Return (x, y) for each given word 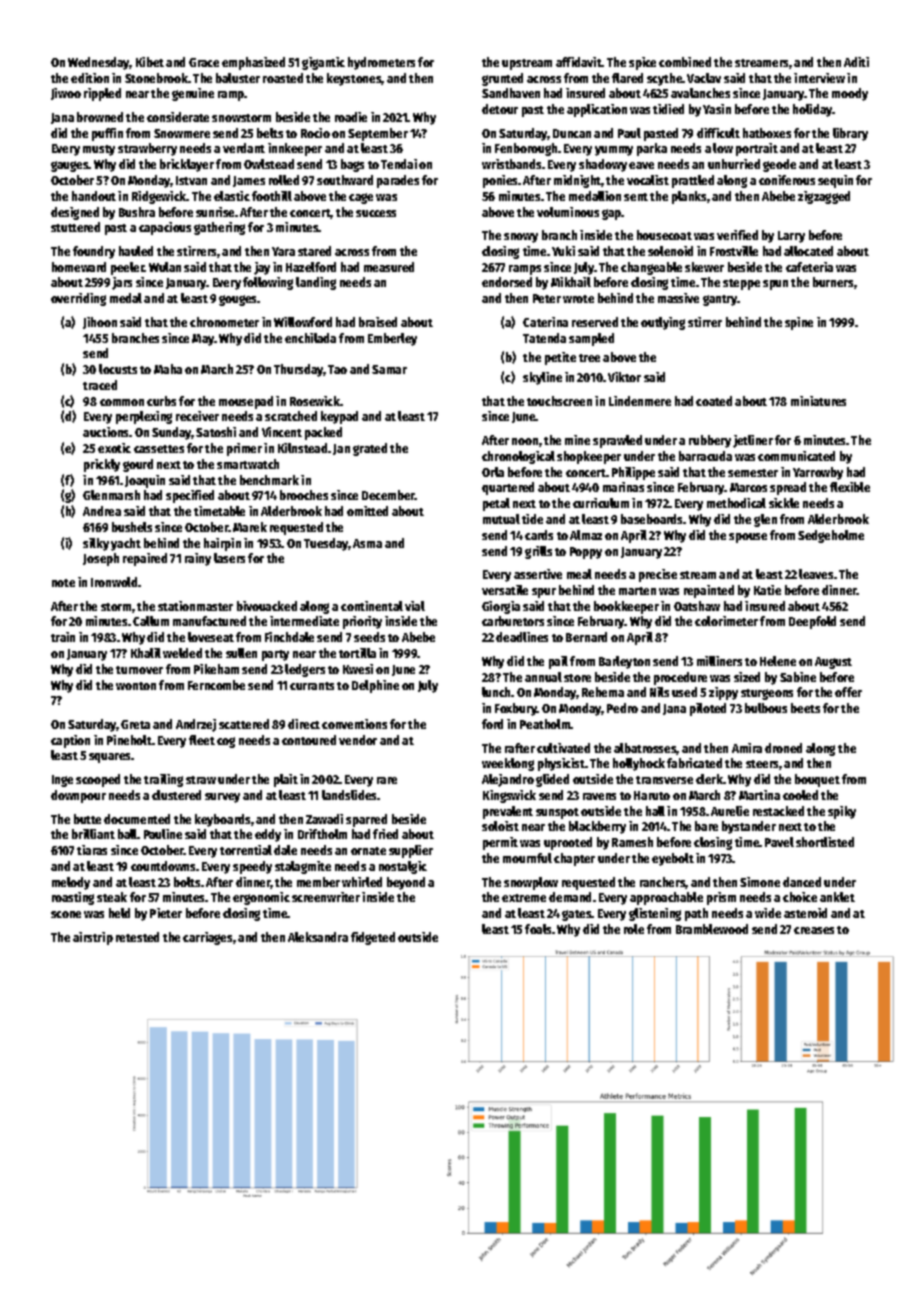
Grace (204, 62)
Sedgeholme (831, 536)
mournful (527, 858)
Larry (791, 237)
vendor (358, 740)
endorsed (507, 282)
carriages (207, 938)
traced (100, 385)
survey (222, 798)
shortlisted (825, 842)
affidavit (579, 62)
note (63, 583)
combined (685, 62)
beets (805, 708)
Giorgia (501, 607)
